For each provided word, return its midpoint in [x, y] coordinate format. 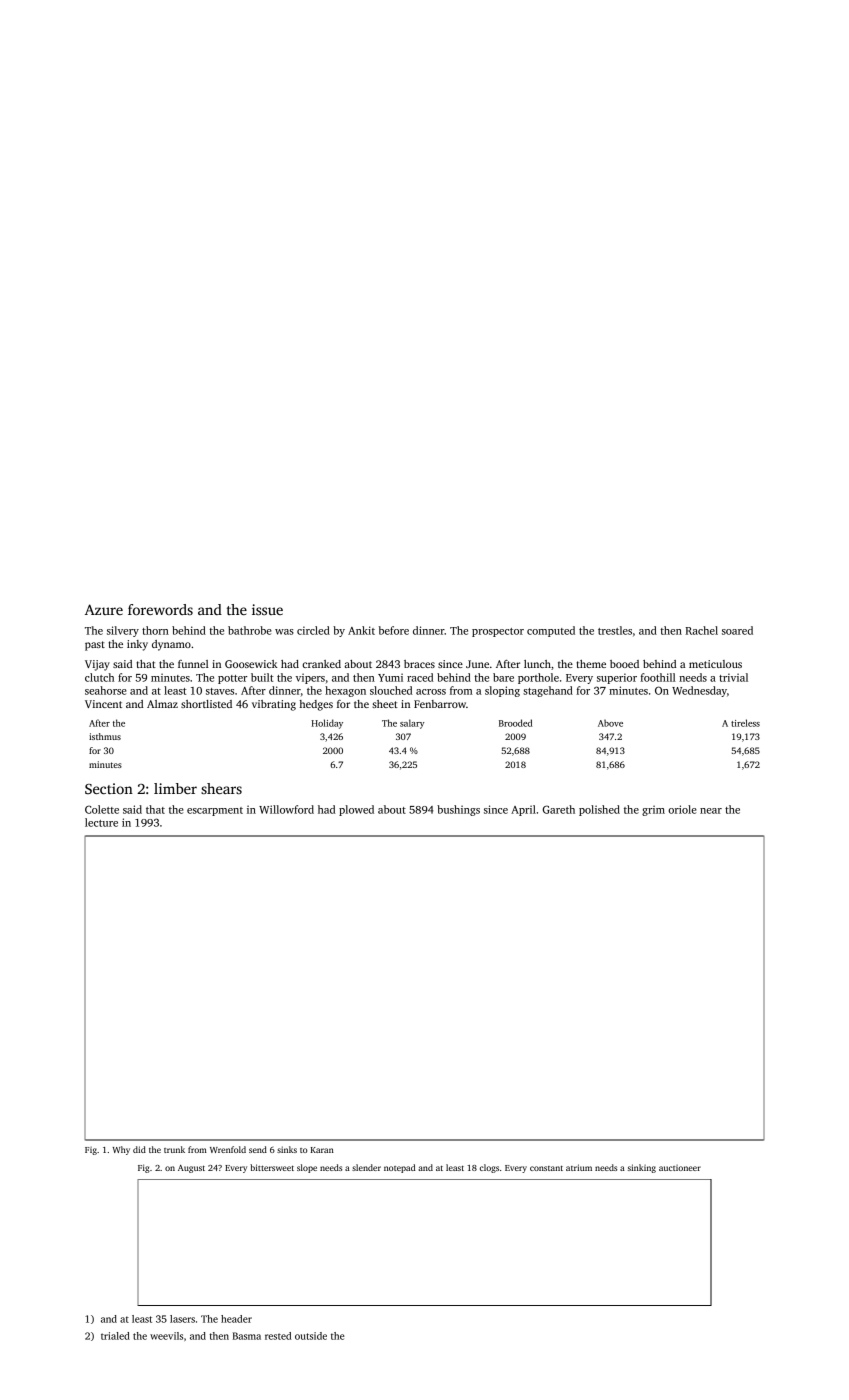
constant [546, 1168]
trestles [615, 630]
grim [653, 810]
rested [278, 1336]
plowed [356, 810]
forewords [160, 609]
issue [267, 609]
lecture [101, 822]
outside [311, 1336]
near [711, 811]
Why [121, 1150]
